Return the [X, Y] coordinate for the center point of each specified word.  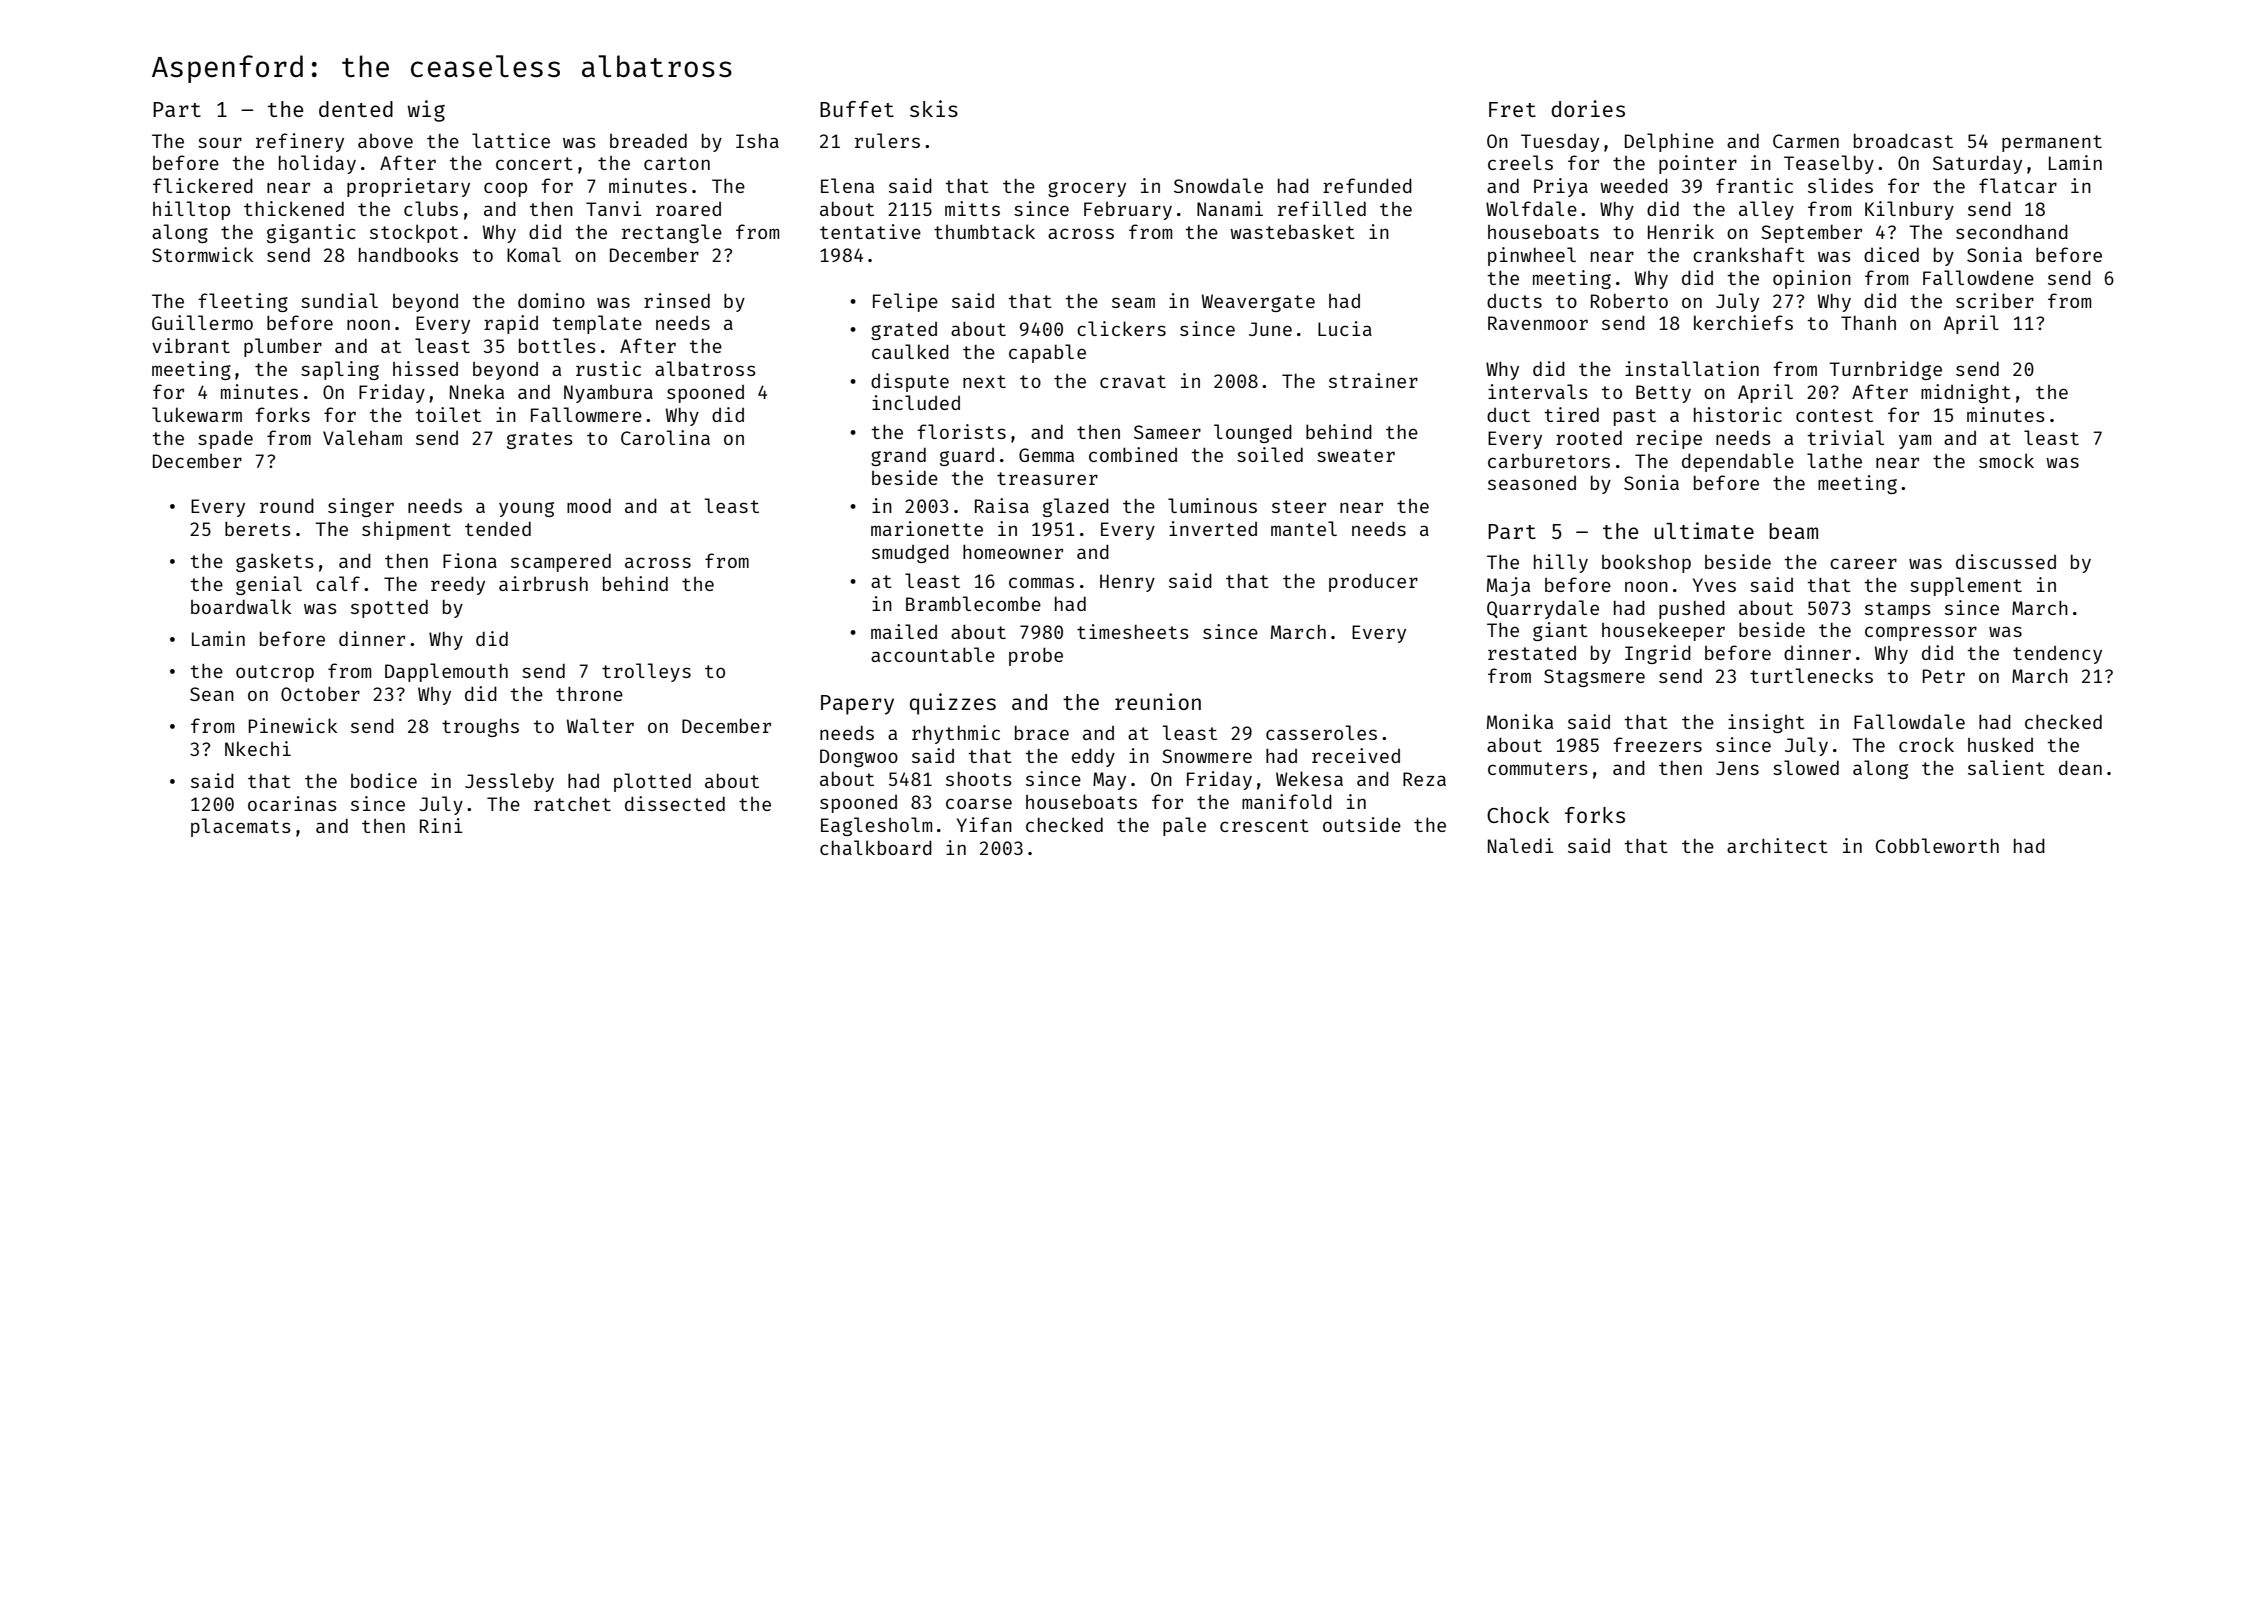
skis [934, 108]
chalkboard [876, 847]
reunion [1158, 701]
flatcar [2018, 185]
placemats [241, 827]
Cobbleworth [1937, 845]
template [597, 324]
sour [220, 142]
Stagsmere [1594, 678]
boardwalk [241, 606]
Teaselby [1829, 164]
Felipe [905, 302]
